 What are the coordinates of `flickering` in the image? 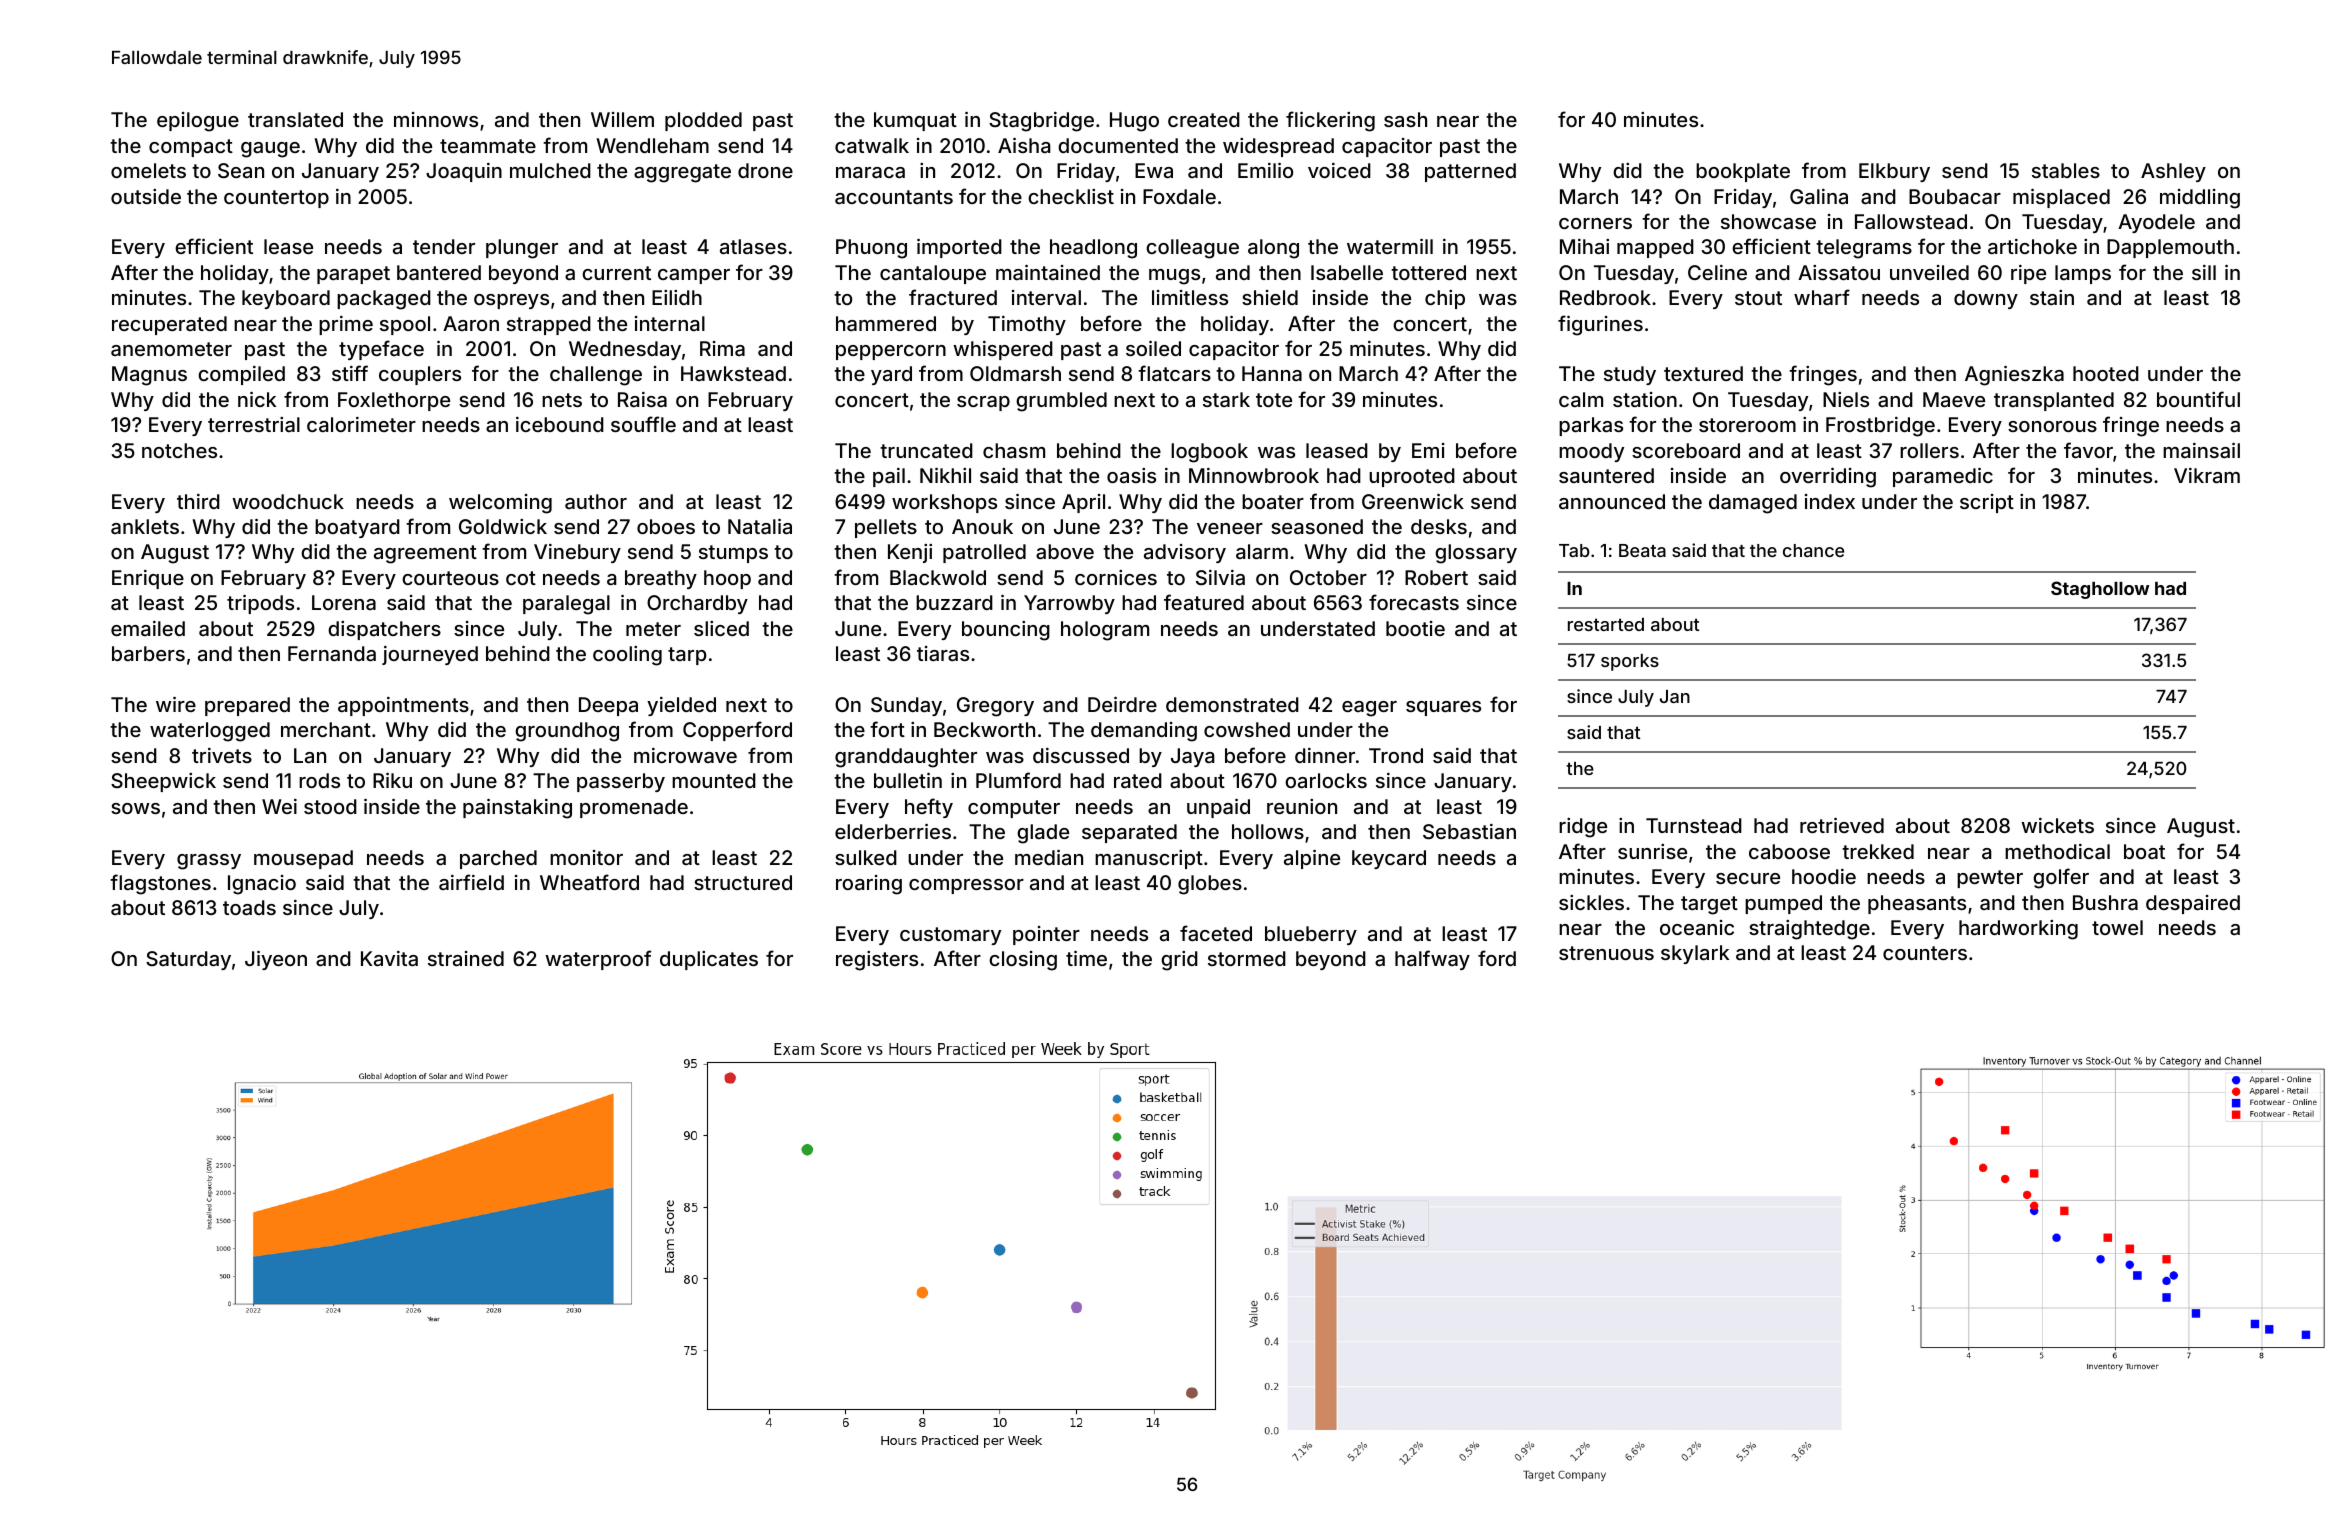 It's located at (1330, 121).
